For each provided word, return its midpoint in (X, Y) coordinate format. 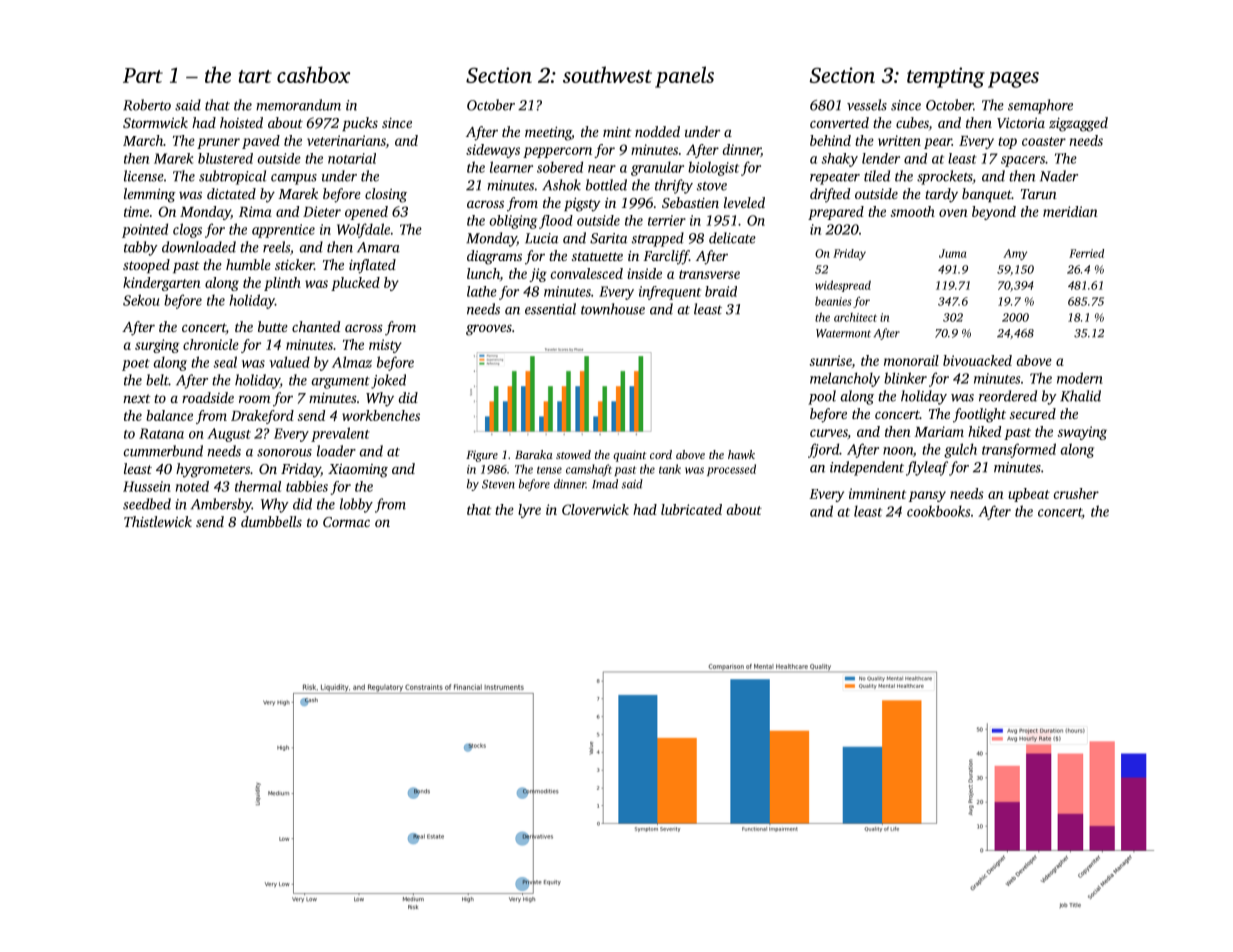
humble (248, 264)
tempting (946, 77)
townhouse (613, 309)
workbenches (381, 415)
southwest (607, 74)
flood (556, 222)
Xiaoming (358, 471)
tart (255, 76)
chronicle (211, 344)
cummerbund (163, 451)
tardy (941, 195)
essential (550, 309)
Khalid (1080, 396)
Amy (1015, 254)
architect (855, 317)
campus (294, 179)
